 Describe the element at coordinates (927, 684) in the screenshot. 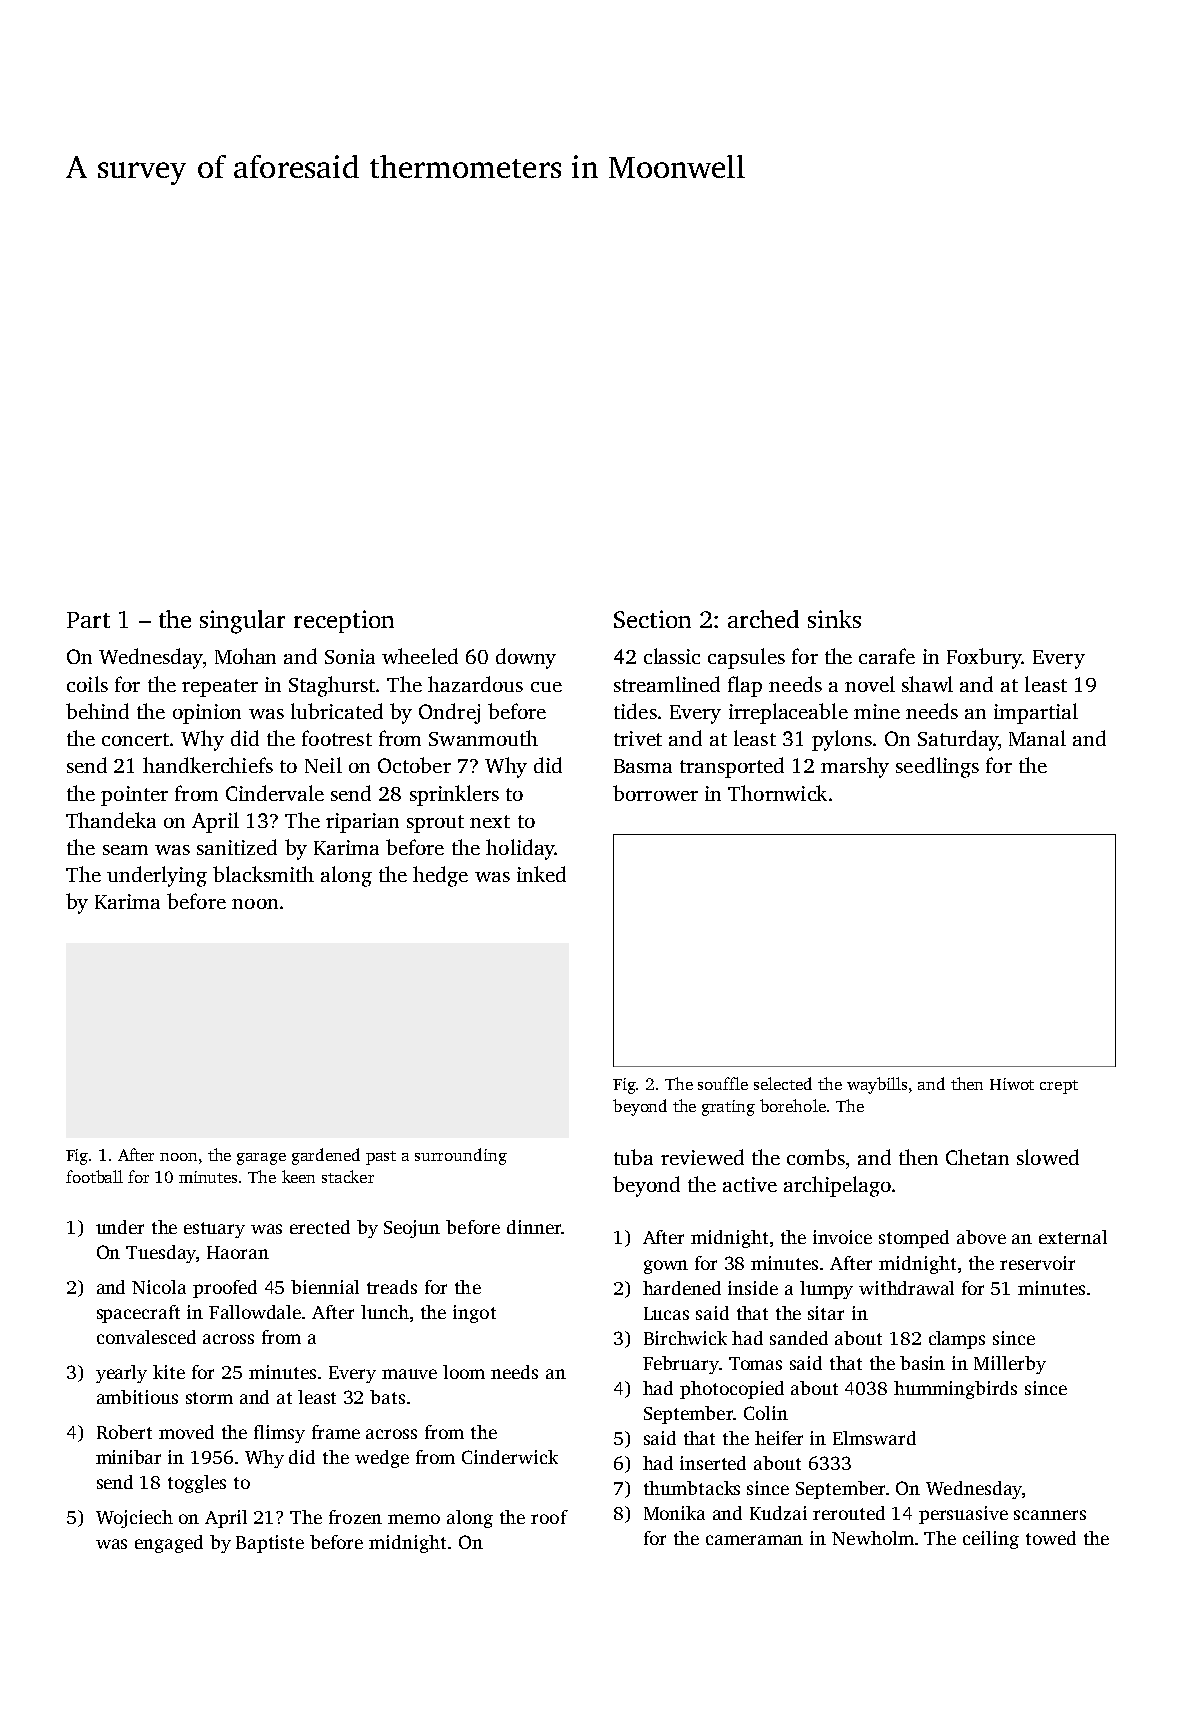

I see `shawl` at that location.
